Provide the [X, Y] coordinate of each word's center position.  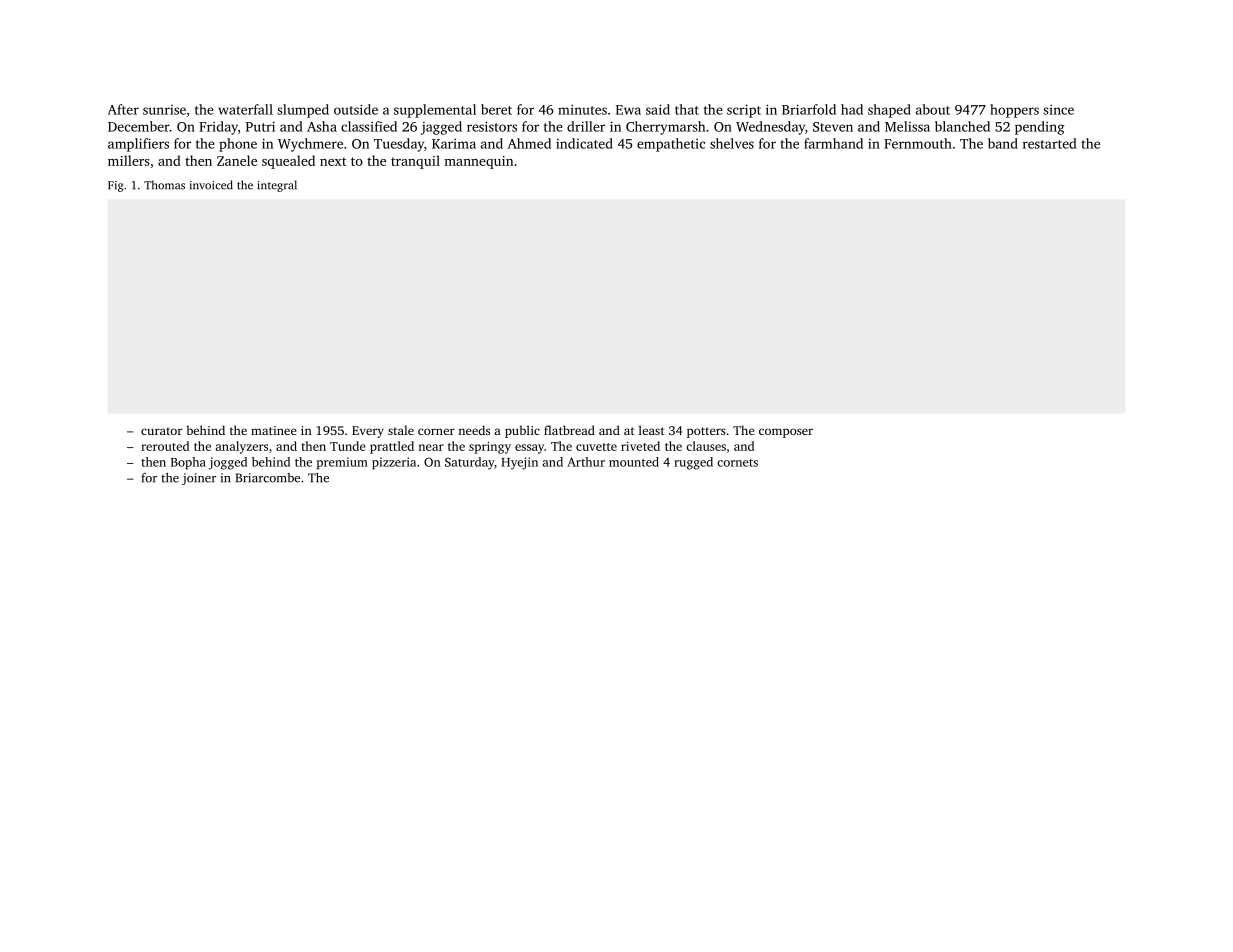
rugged [693, 463]
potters [706, 432]
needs [474, 430]
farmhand [833, 143]
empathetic [671, 145]
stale [401, 430]
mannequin [478, 162]
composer [786, 433]
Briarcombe [268, 478]
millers [129, 160]
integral [277, 186]
